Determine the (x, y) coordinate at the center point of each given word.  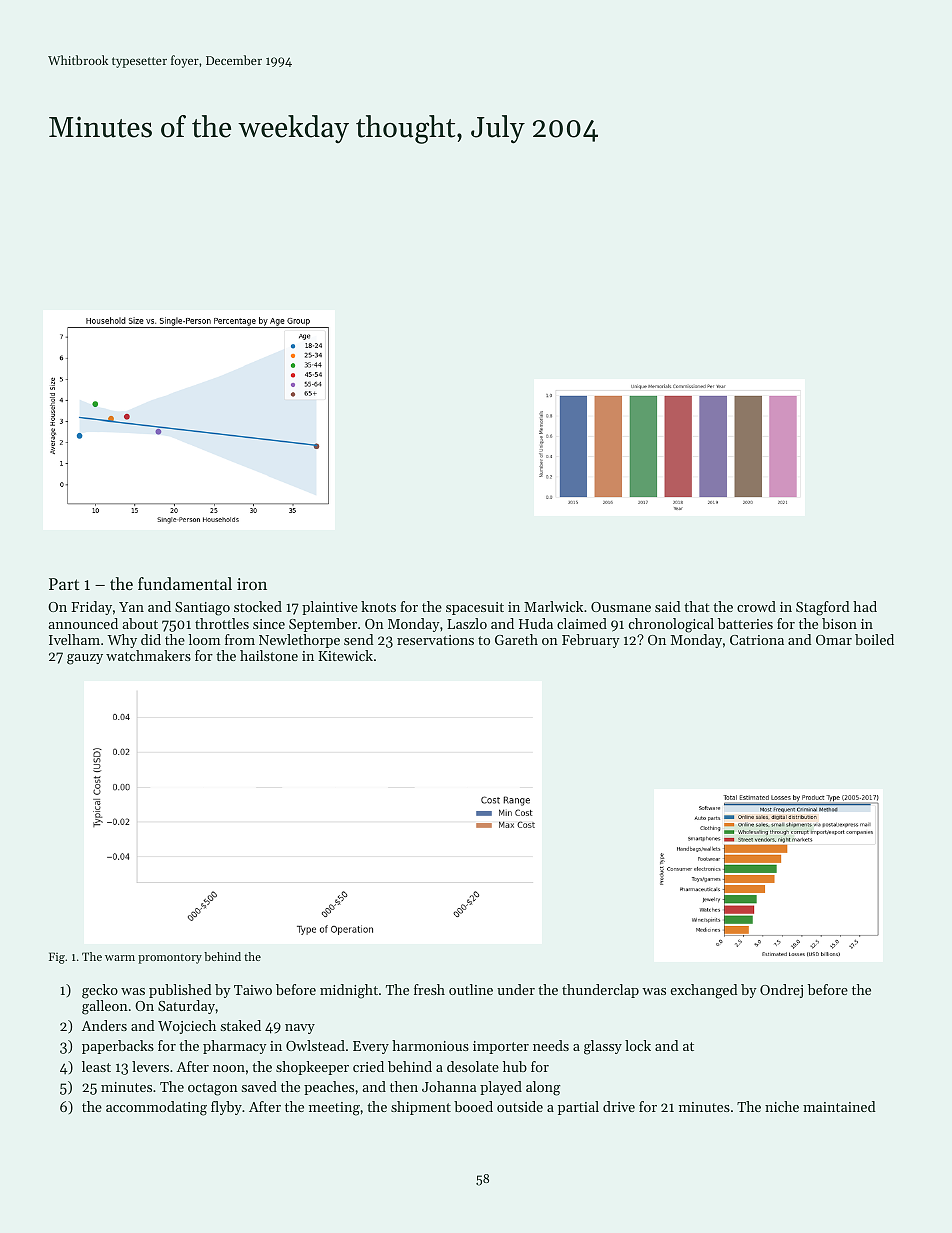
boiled (874, 639)
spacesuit (475, 608)
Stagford (823, 608)
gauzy (85, 659)
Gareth (516, 639)
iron (252, 584)
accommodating (156, 1108)
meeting (334, 1109)
